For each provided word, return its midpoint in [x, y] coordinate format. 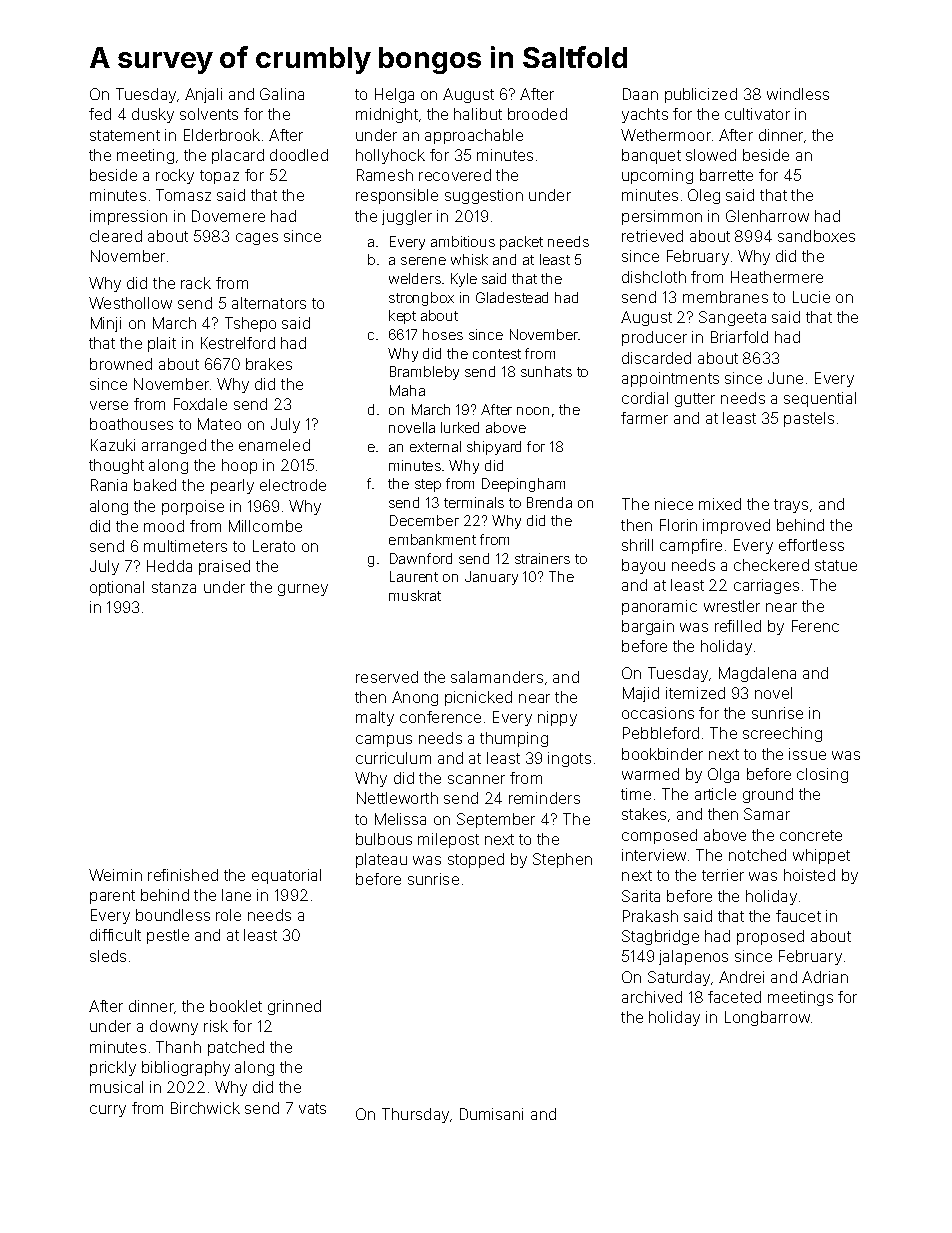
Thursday [415, 1115]
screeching [782, 734]
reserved [387, 677]
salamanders [497, 677]
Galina [282, 94]
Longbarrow [767, 1018]
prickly [113, 1068]
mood [164, 526]
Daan [640, 94]
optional [117, 588]
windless [798, 94]
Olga [723, 775]
